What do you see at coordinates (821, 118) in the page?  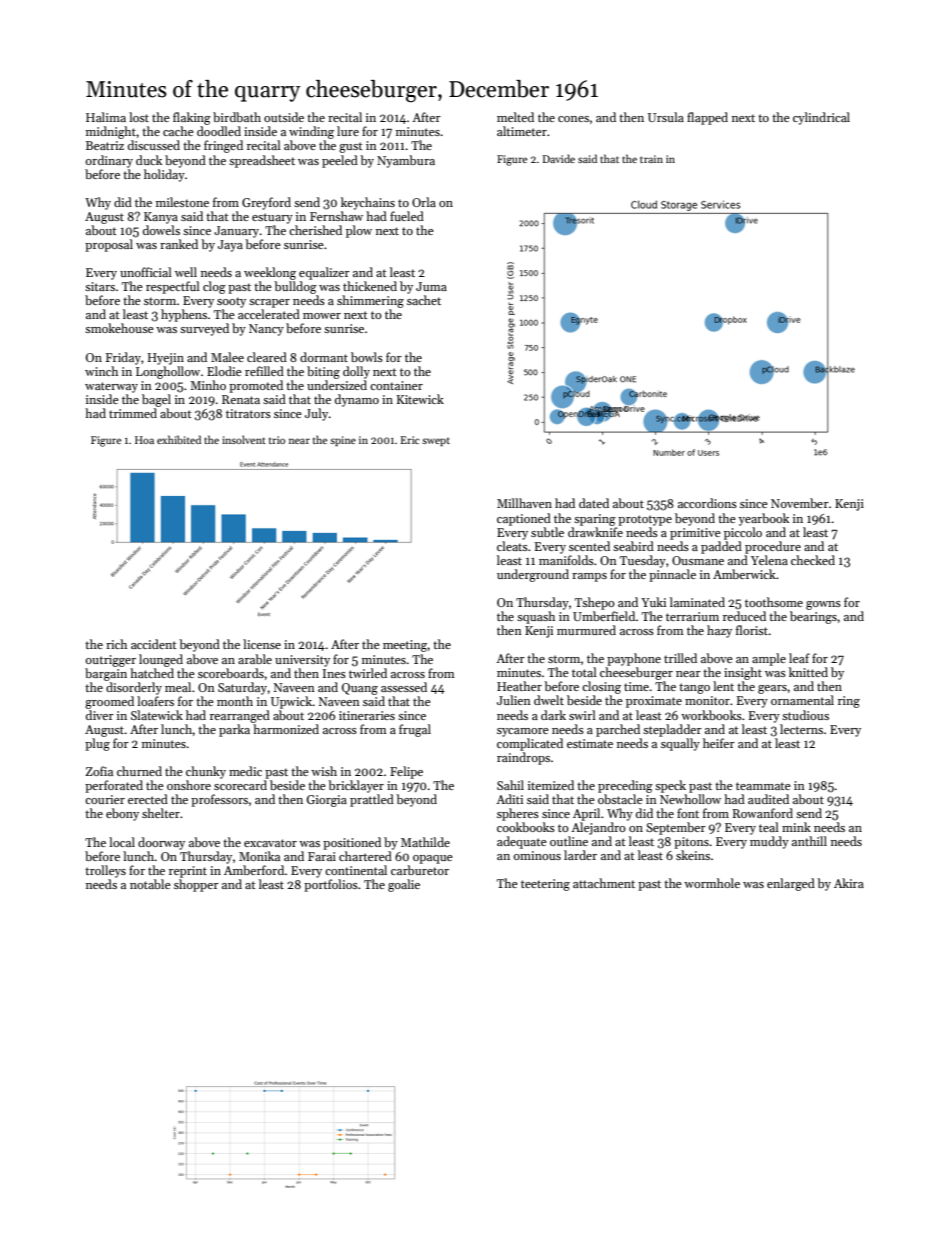 I see `cylindrical` at bounding box center [821, 118].
